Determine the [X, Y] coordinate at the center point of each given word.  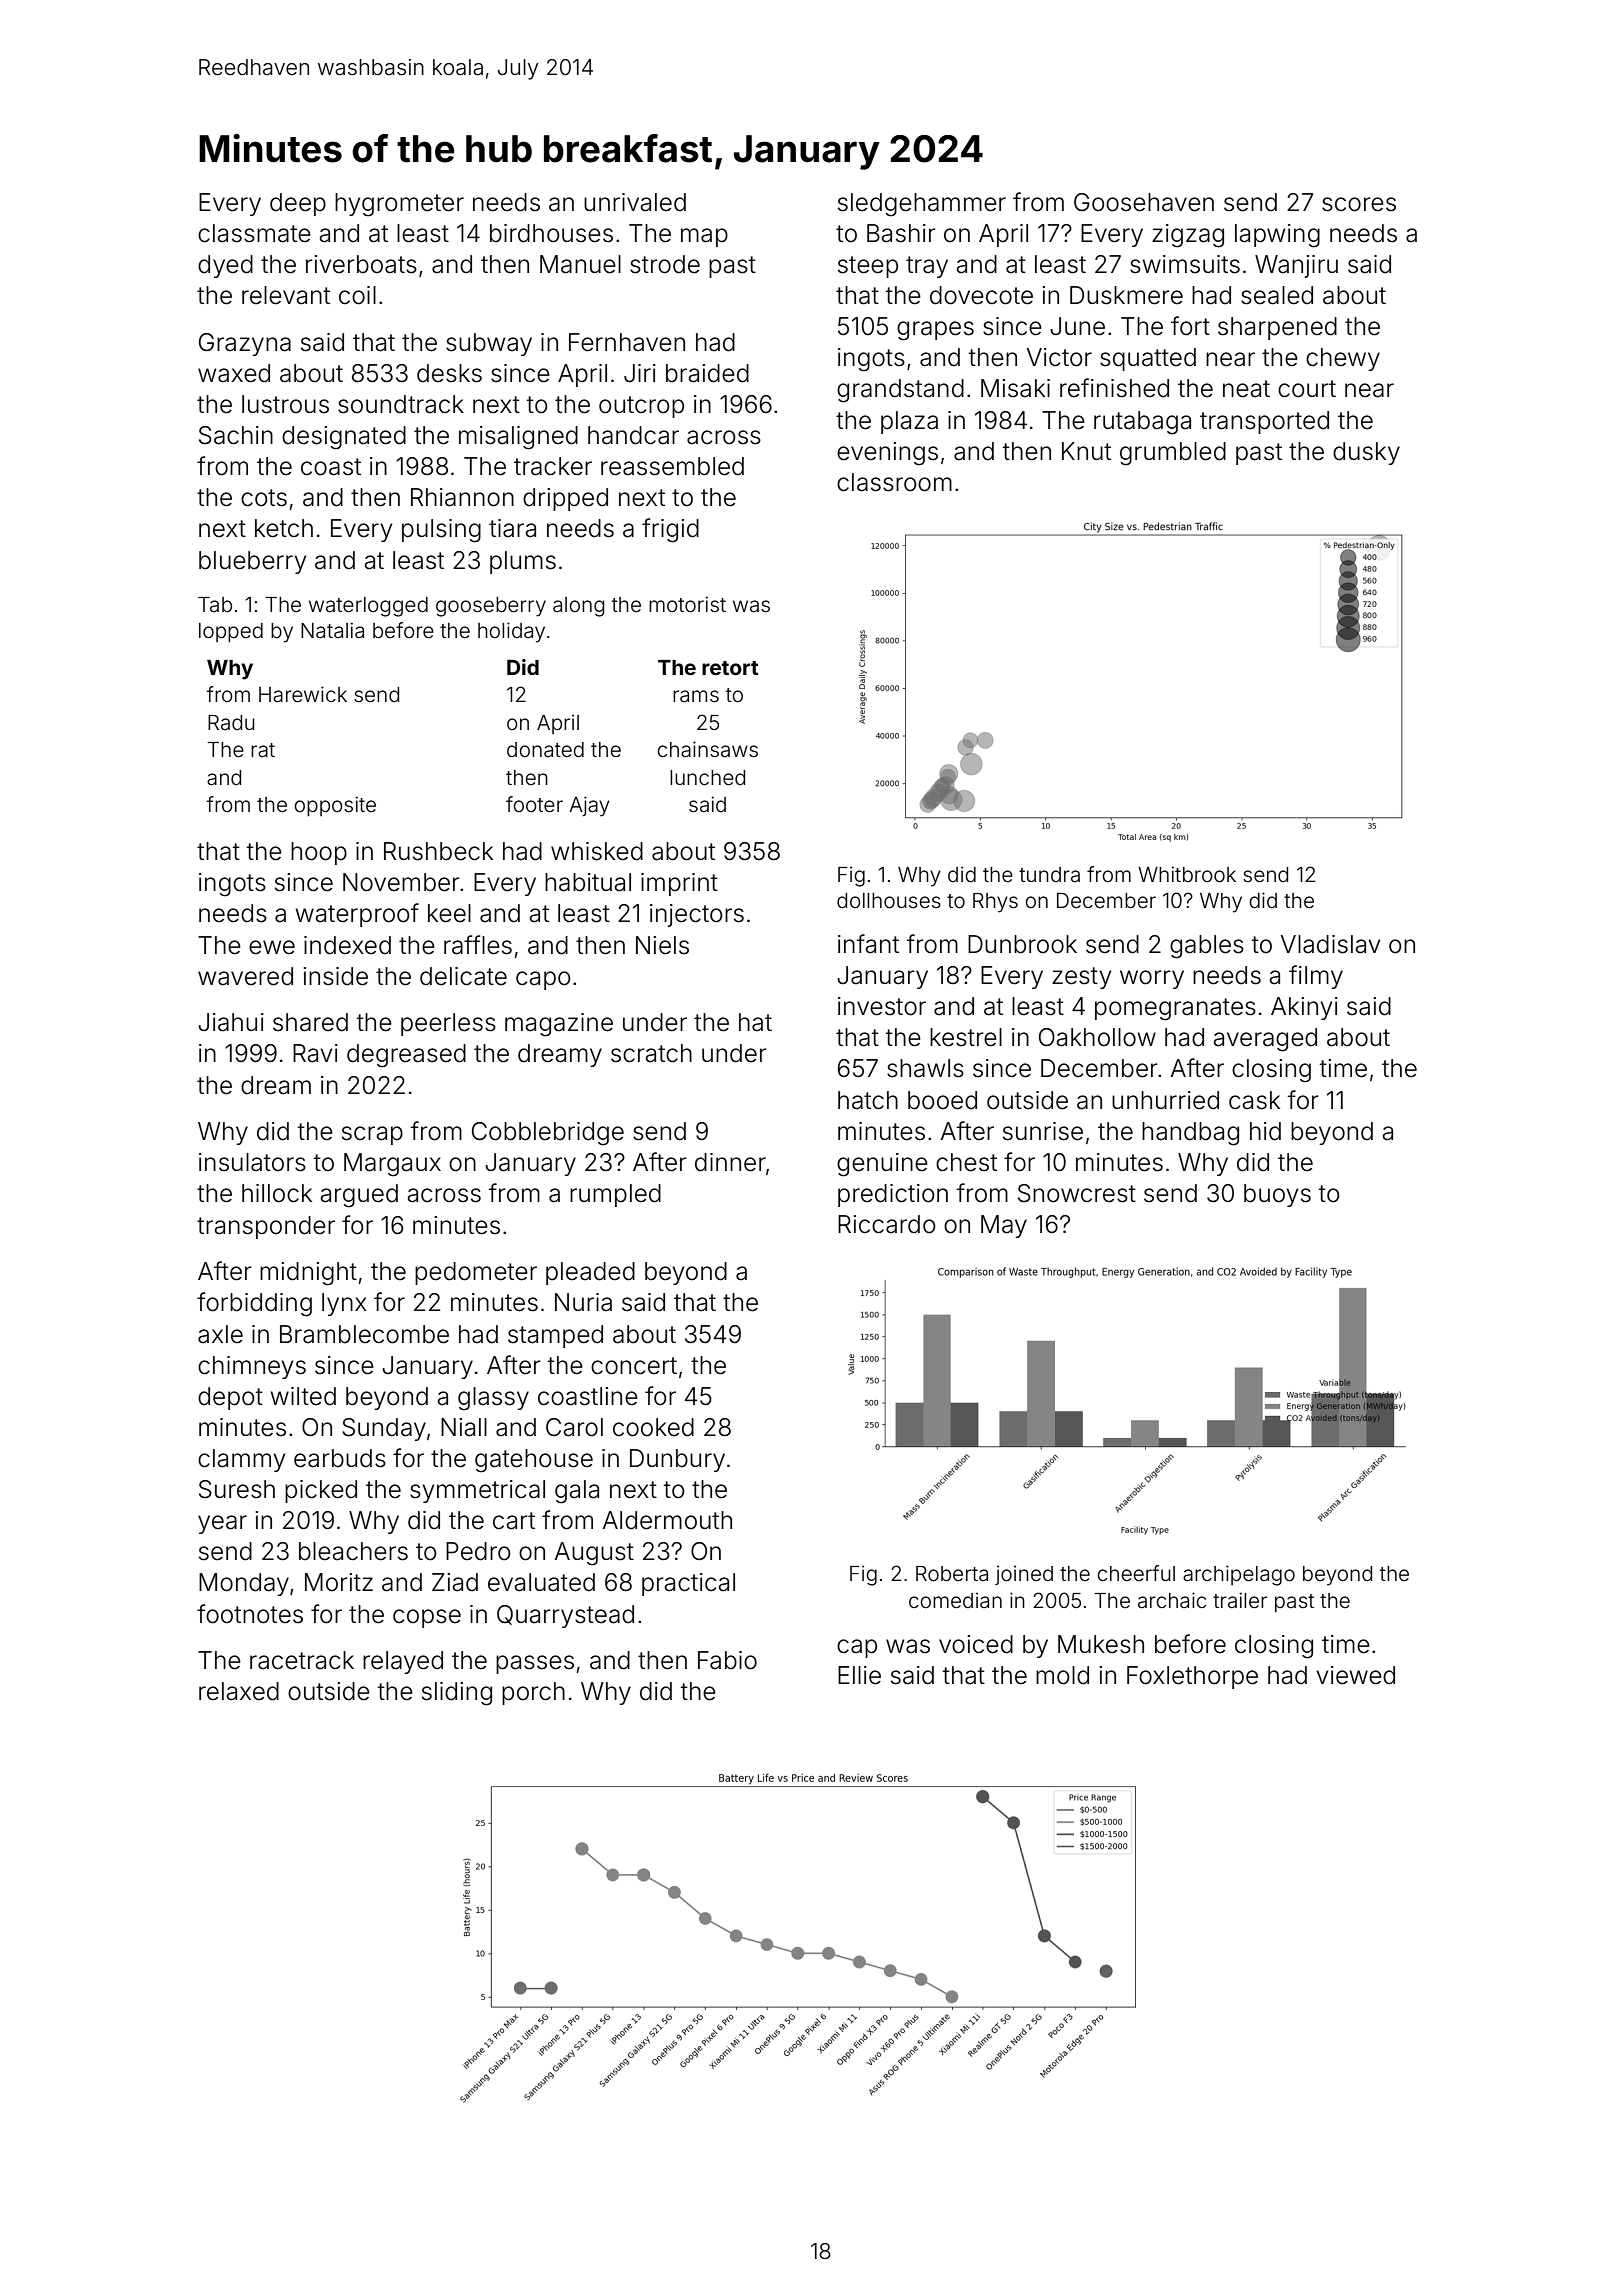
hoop [319, 853]
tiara [512, 528]
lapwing [1277, 236]
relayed [403, 1662]
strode [665, 264]
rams [696, 696]
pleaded [590, 1273]
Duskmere [1126, 295]
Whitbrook [1187, 874]
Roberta [952, 1574]
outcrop [641, 407]
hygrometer [399, 205]
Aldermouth [667, 1520]
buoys [1277, 1195]
